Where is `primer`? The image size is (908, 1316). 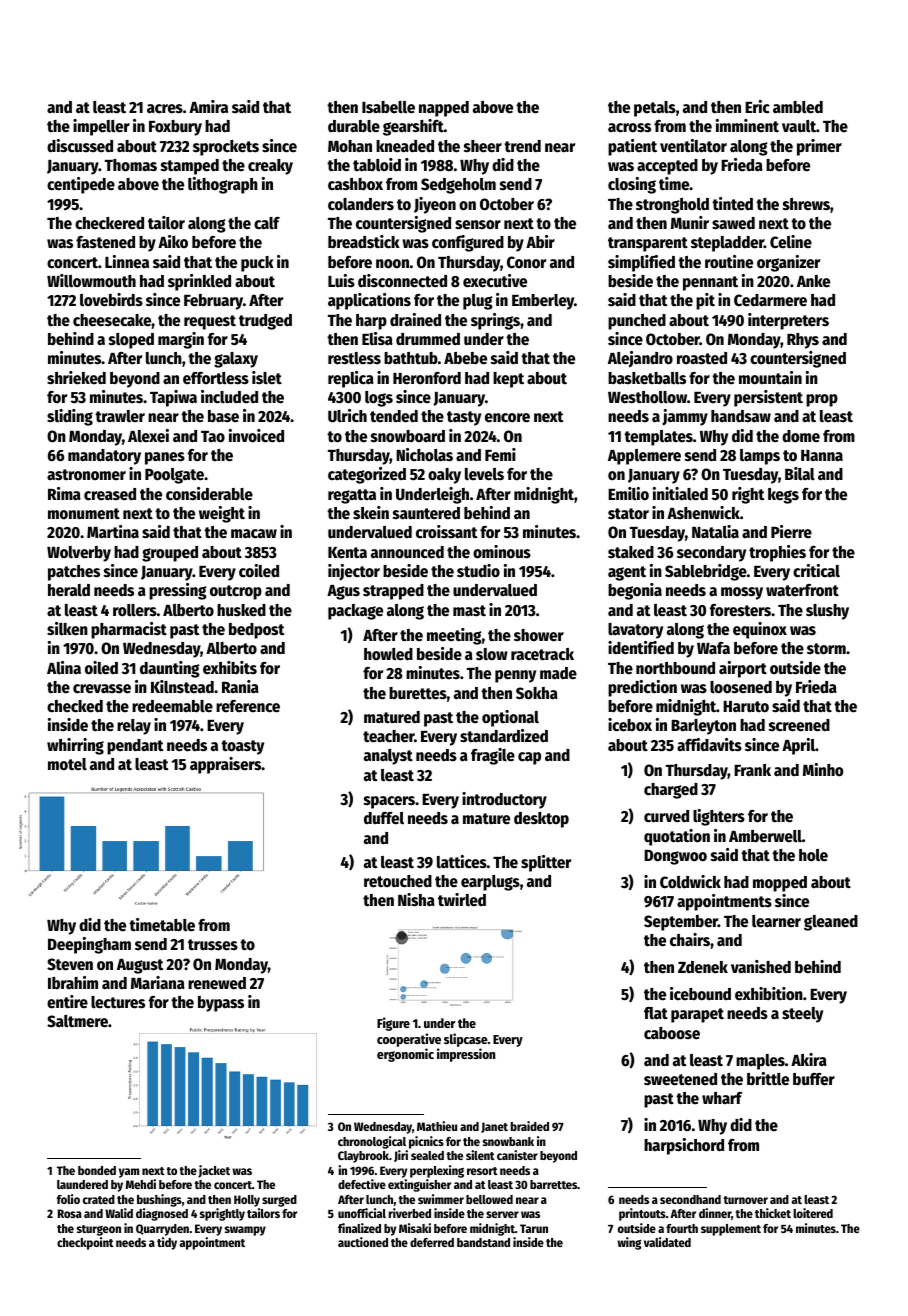
primer is located at coordinates (819, 147).
